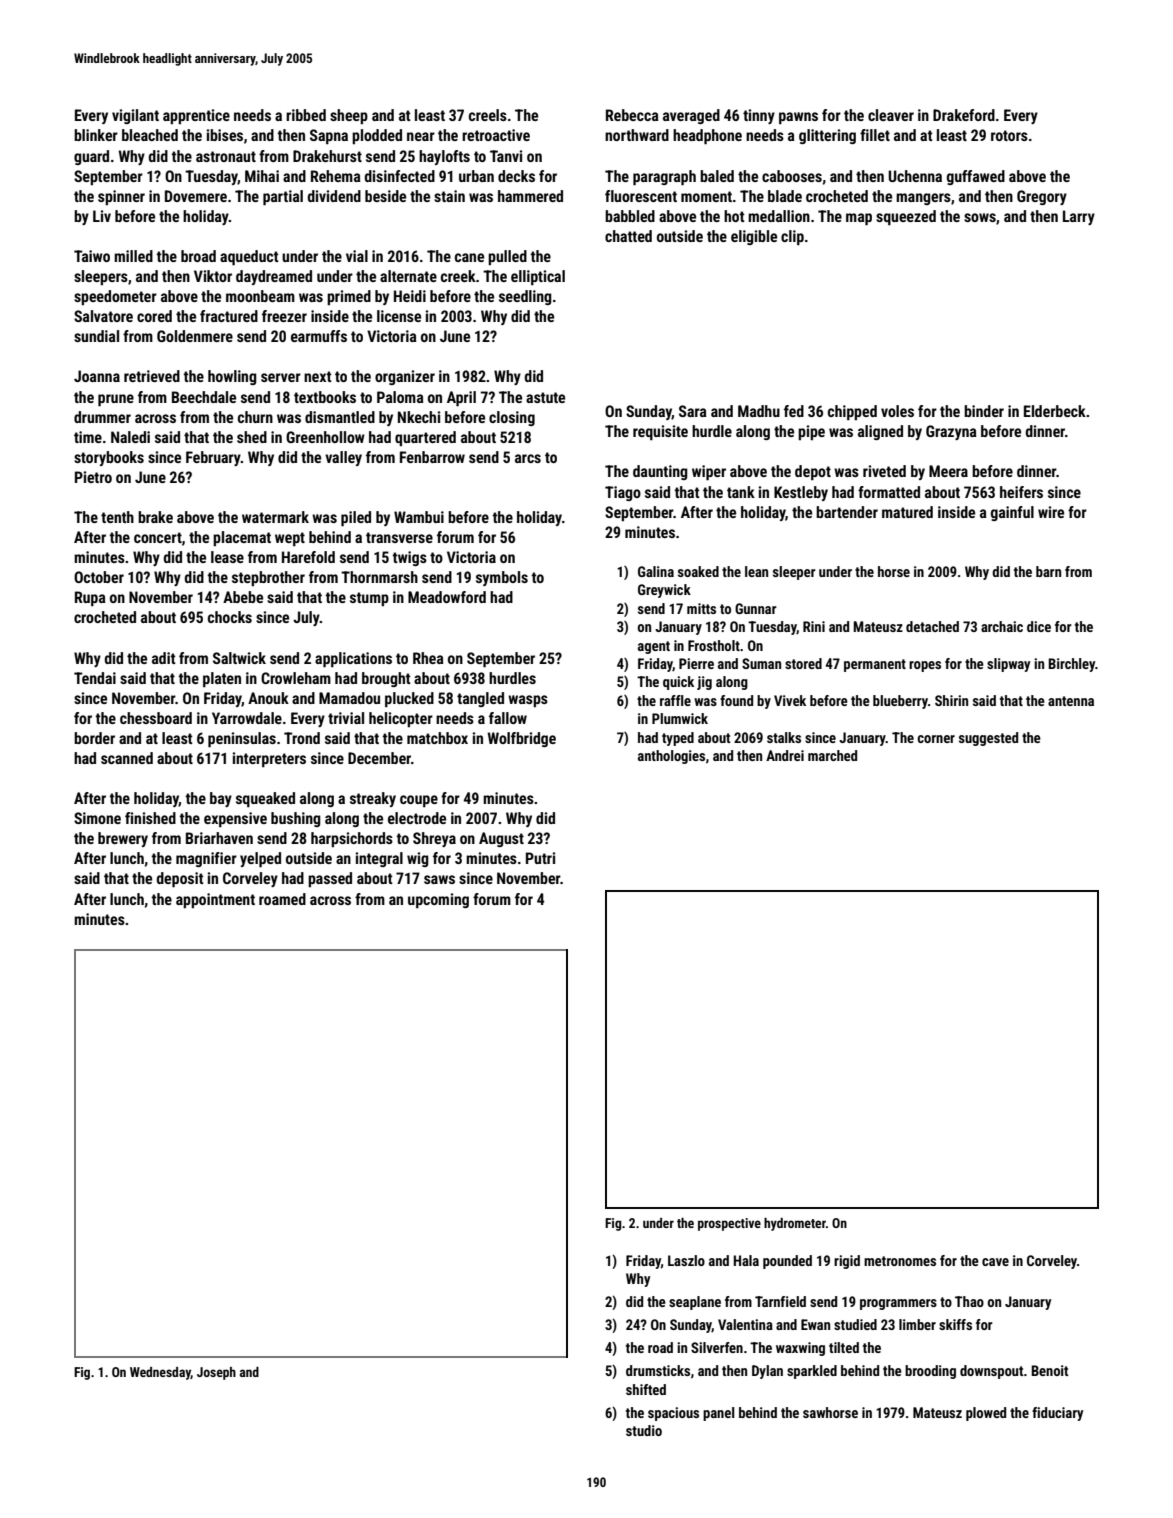 This image has height=1518, width=1173. What do you see at coordinates (660, 432) in the image?
I see `requisite` at bounding box center [660, 432].
